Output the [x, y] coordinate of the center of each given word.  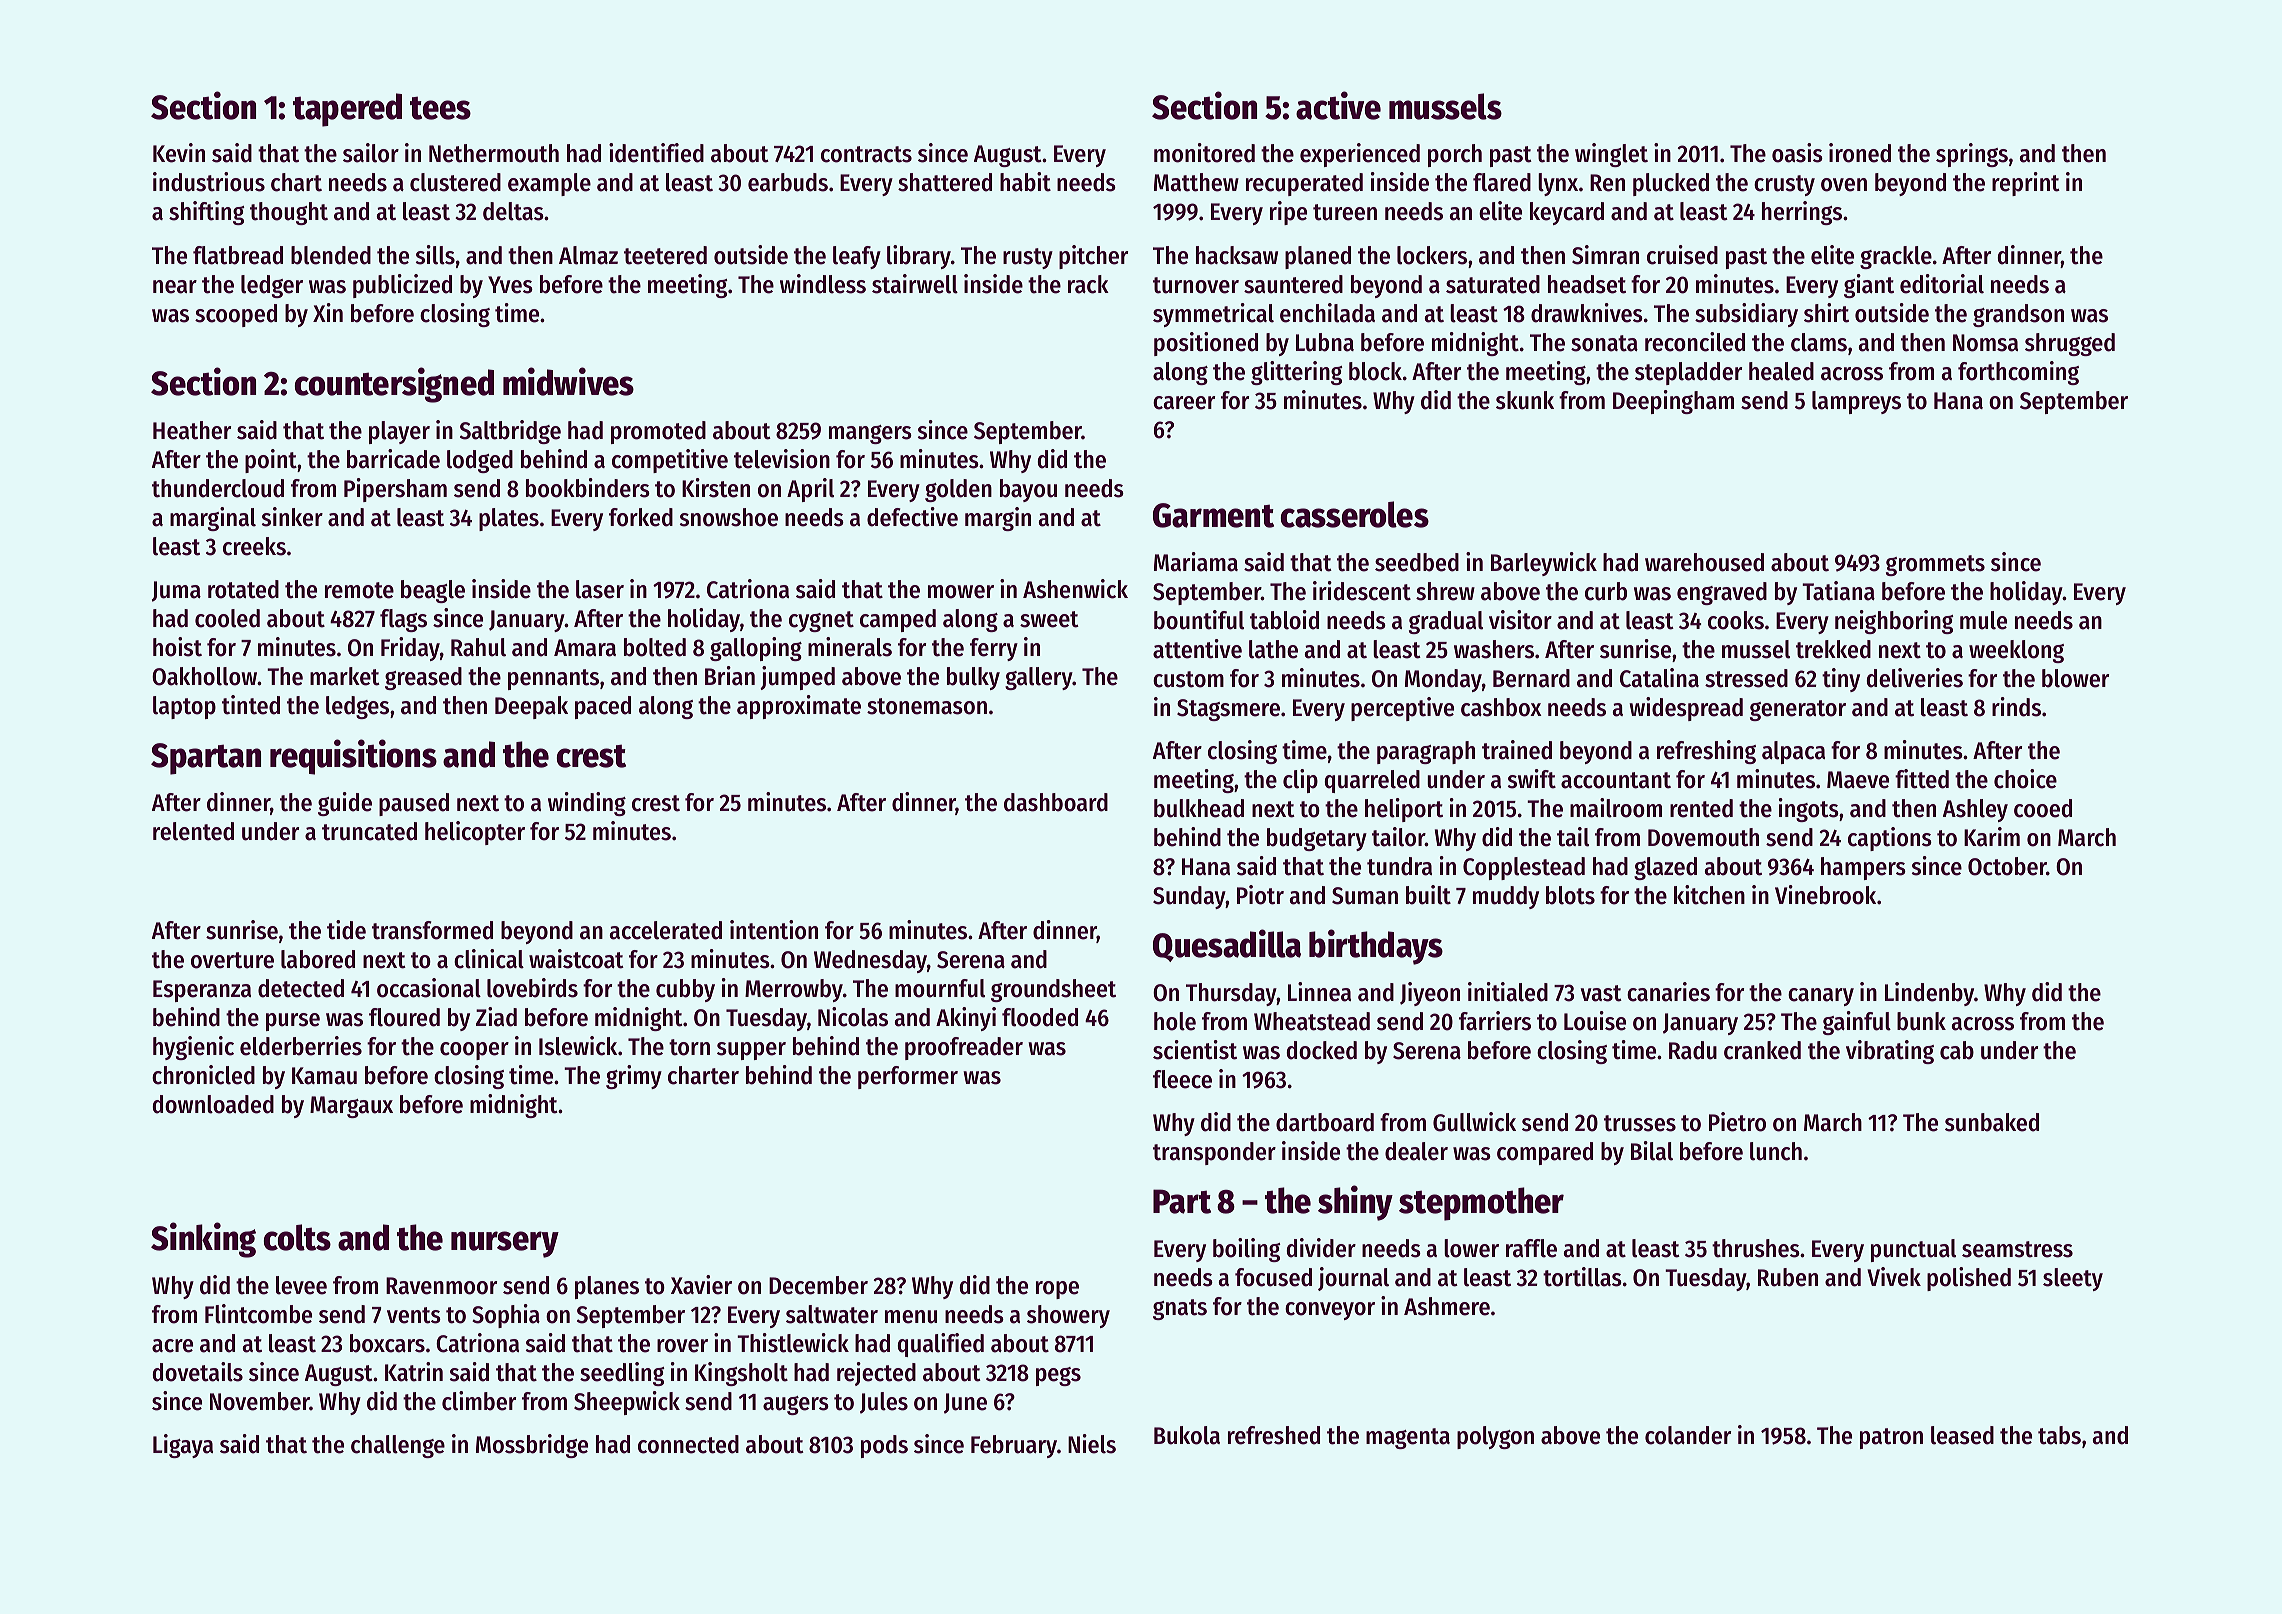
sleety [2073, 1279]
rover [682, 1346]
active [1338, 105]
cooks [1736, 620]
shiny [1355, 1203]
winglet [1611, 155]
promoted [658, 432]
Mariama [1196, 562]
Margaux [351, 1107]
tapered [347, 110]
